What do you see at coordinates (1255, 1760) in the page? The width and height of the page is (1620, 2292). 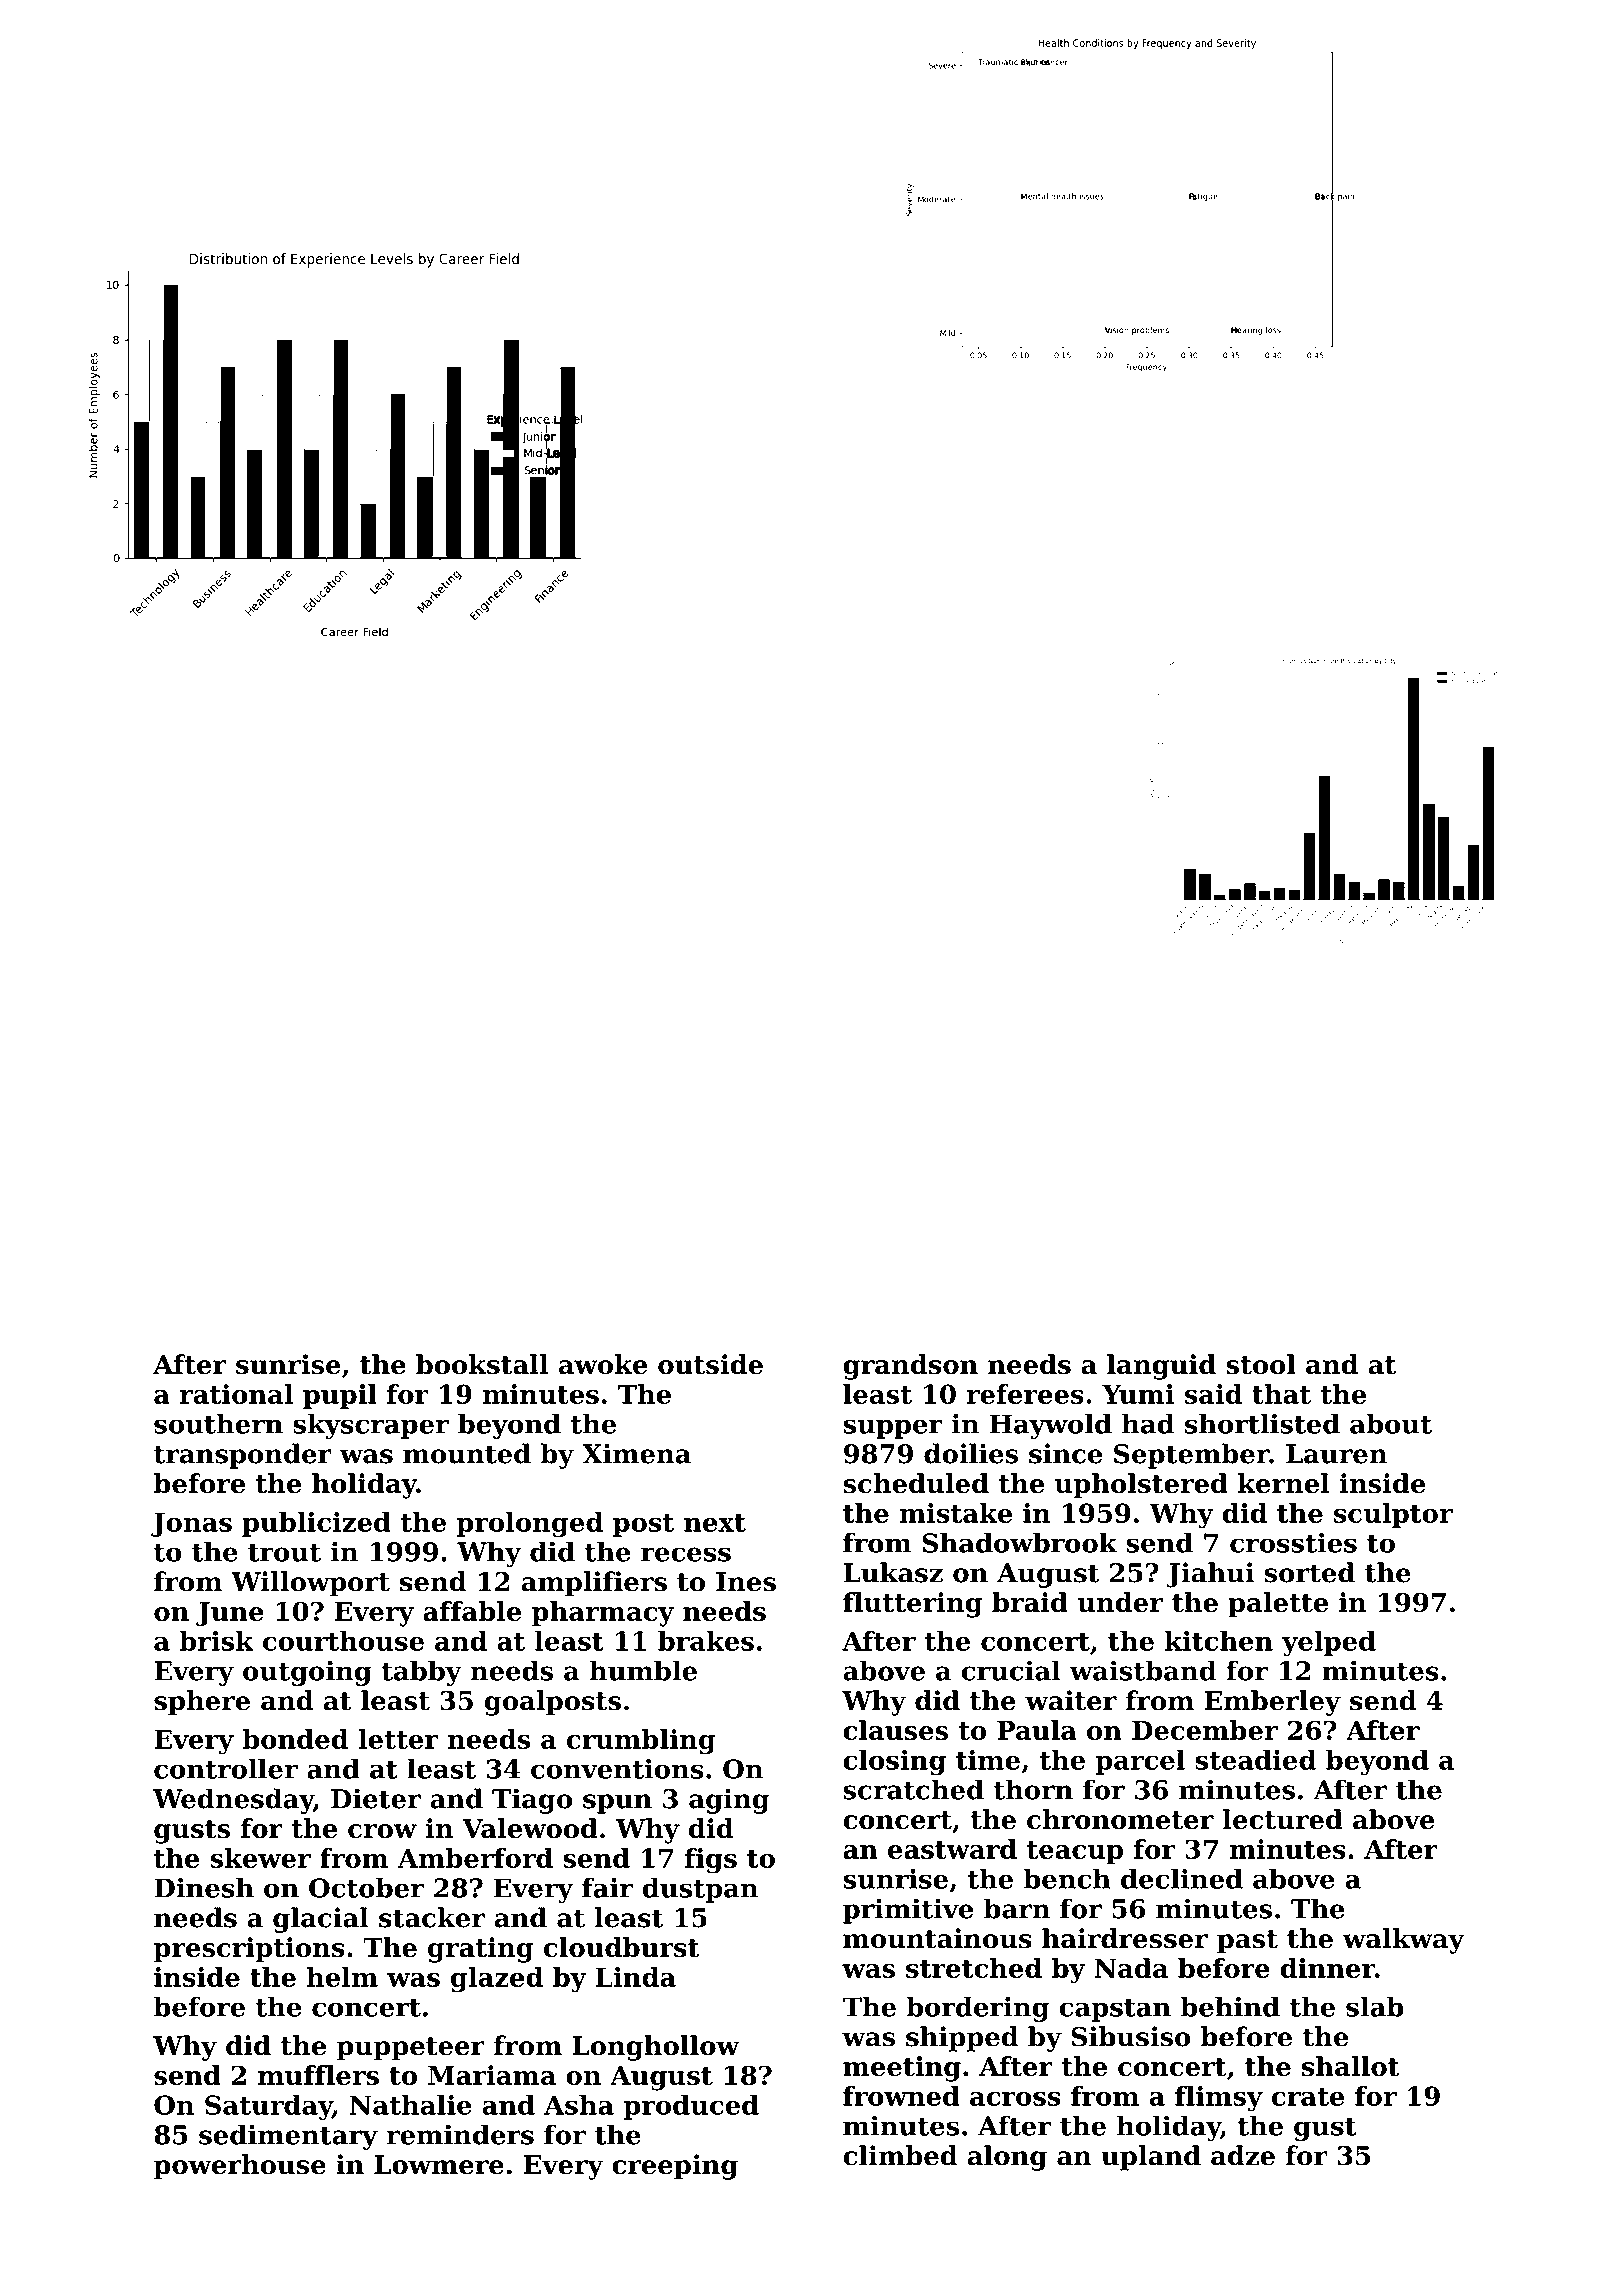 I see `steadied` at bounding box center [1255, 1760].
